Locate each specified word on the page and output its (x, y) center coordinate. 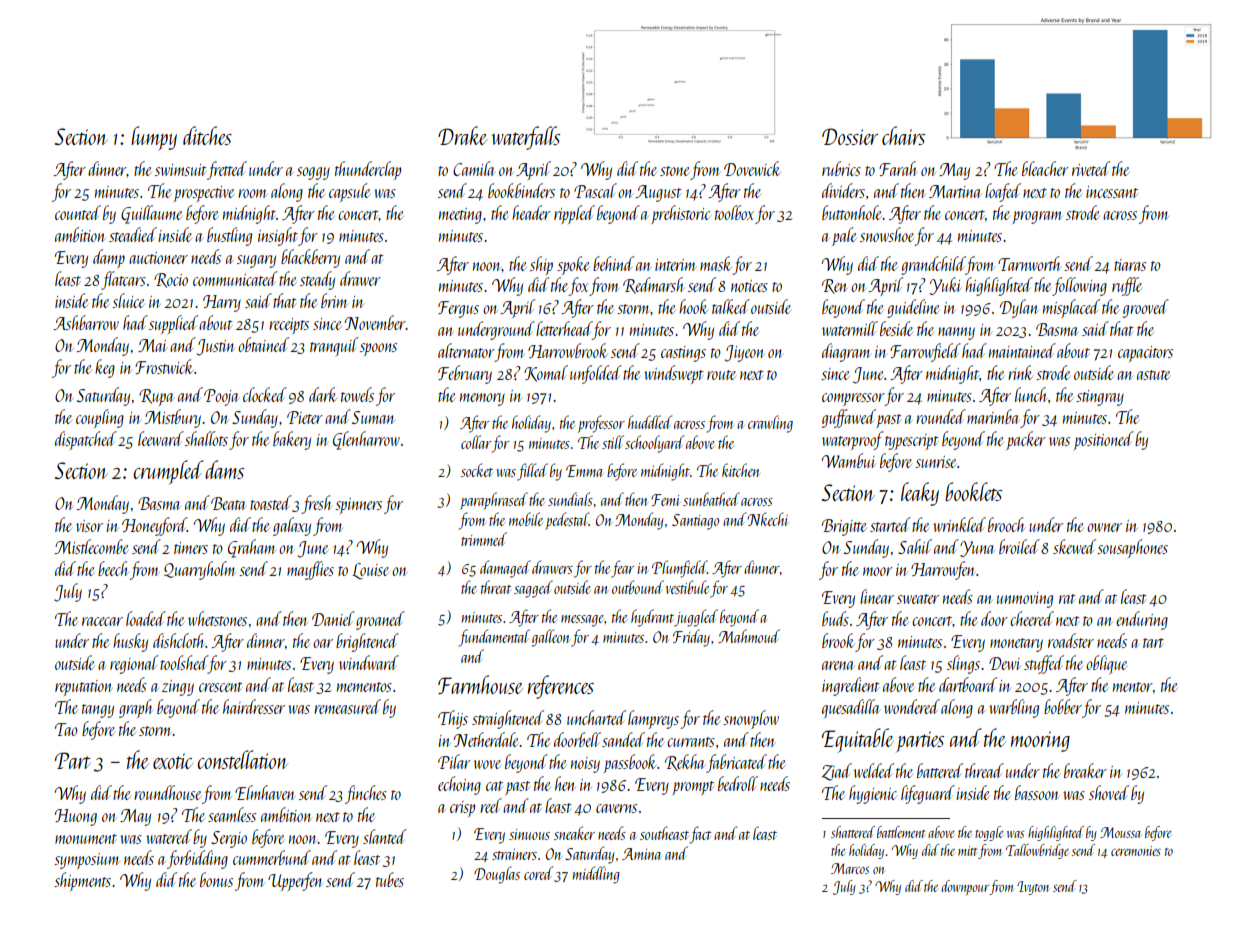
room (252, 193)
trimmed (484, 539)
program (1037, 217)
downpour (965, 887)
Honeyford (154, 526)
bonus (216, 879)
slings (963, 664)
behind (613, 263)
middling (596, 875)
